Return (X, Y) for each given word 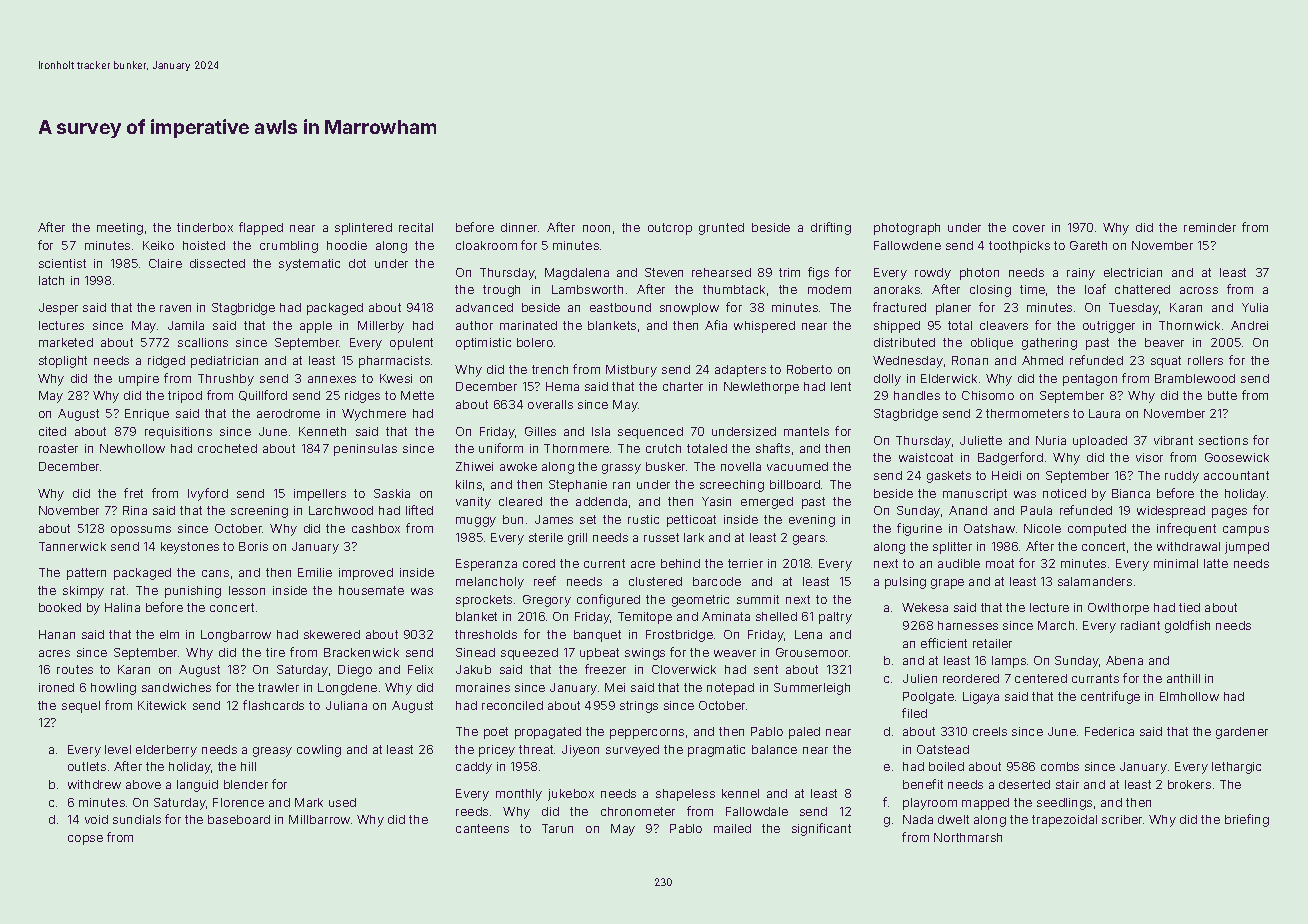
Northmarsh (968, 837)
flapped (261, 228)
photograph (907, 229)
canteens (482, 828)
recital (416, 227)
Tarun (557, 828)
